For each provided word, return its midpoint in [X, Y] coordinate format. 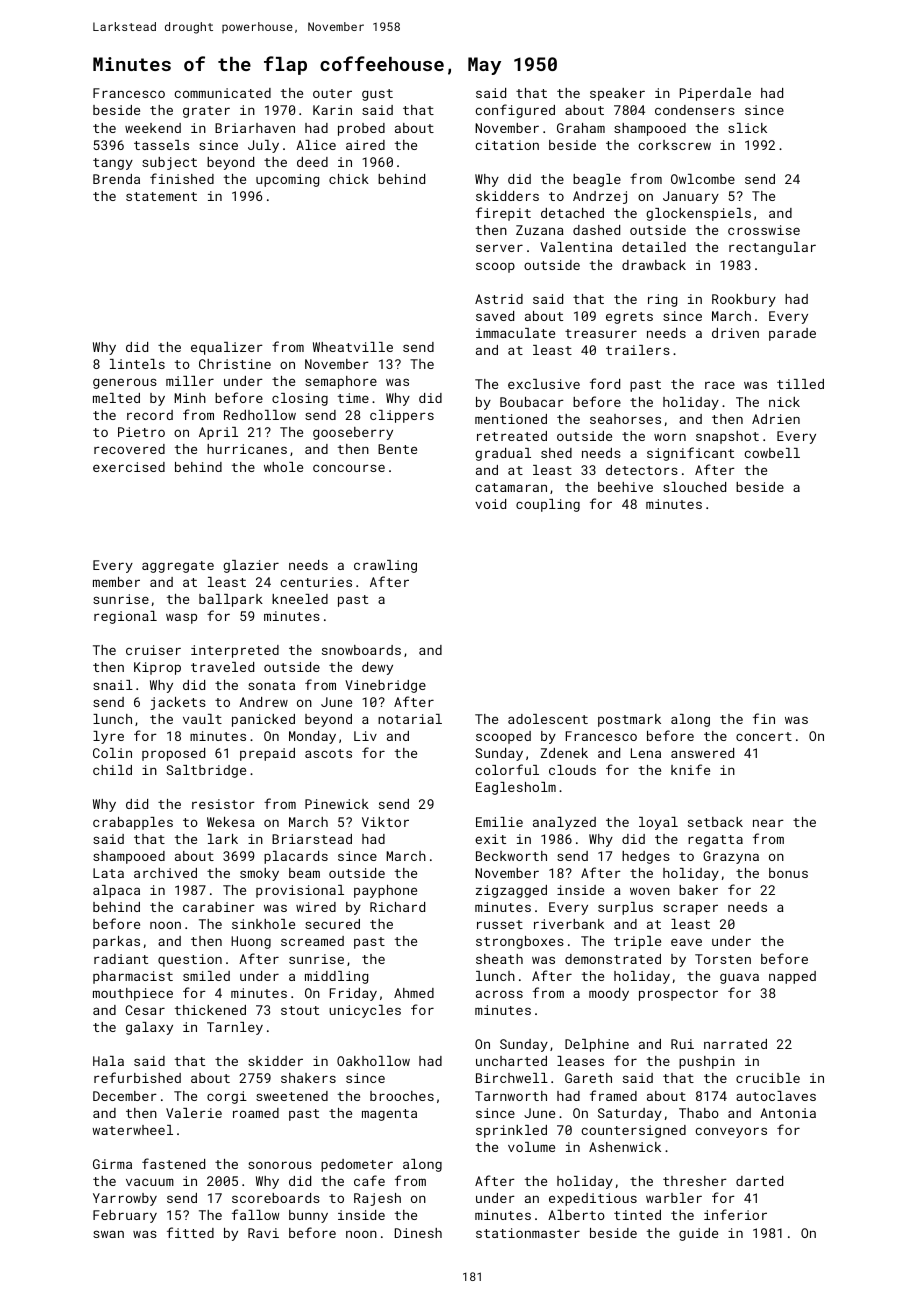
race [720, 385]
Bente [397, 449]
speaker [617, 94]
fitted [190, 1232]
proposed [173, 754]
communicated [222, 93]
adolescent [548, 719]
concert [764, 736]
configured [515, 111]
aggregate [178, 567]
